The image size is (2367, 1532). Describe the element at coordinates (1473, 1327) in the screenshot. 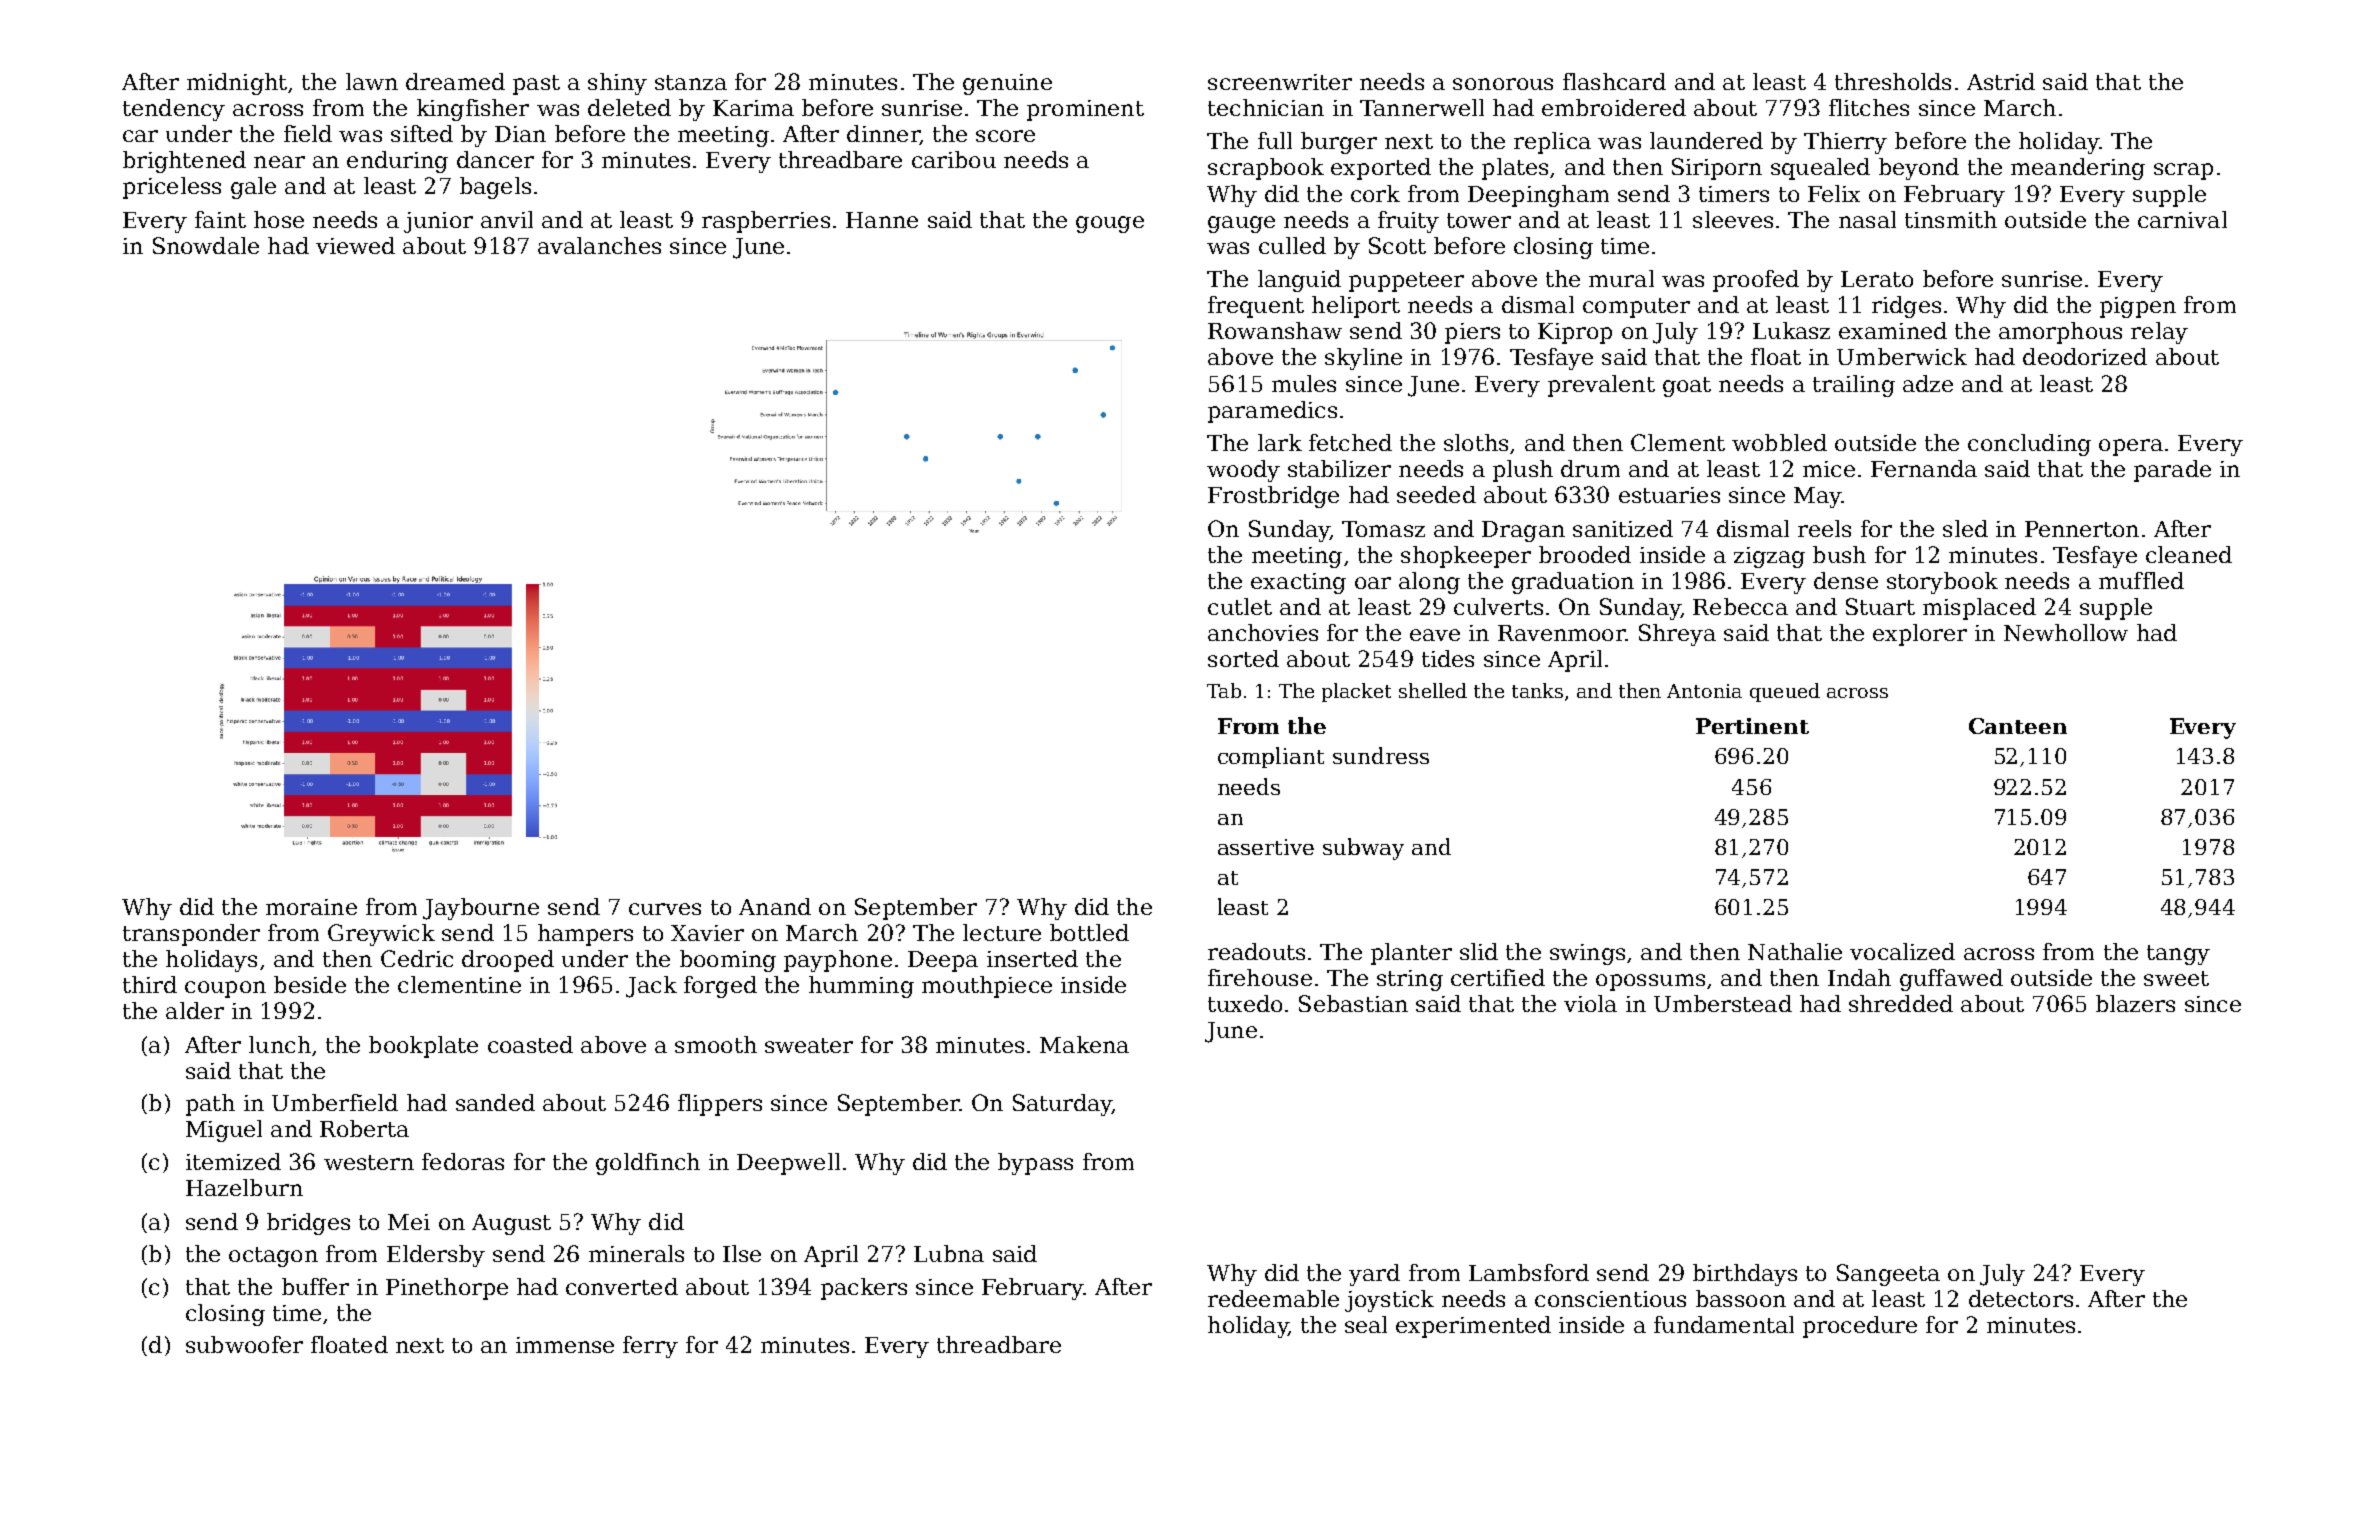

I see `experimented` at that location.
